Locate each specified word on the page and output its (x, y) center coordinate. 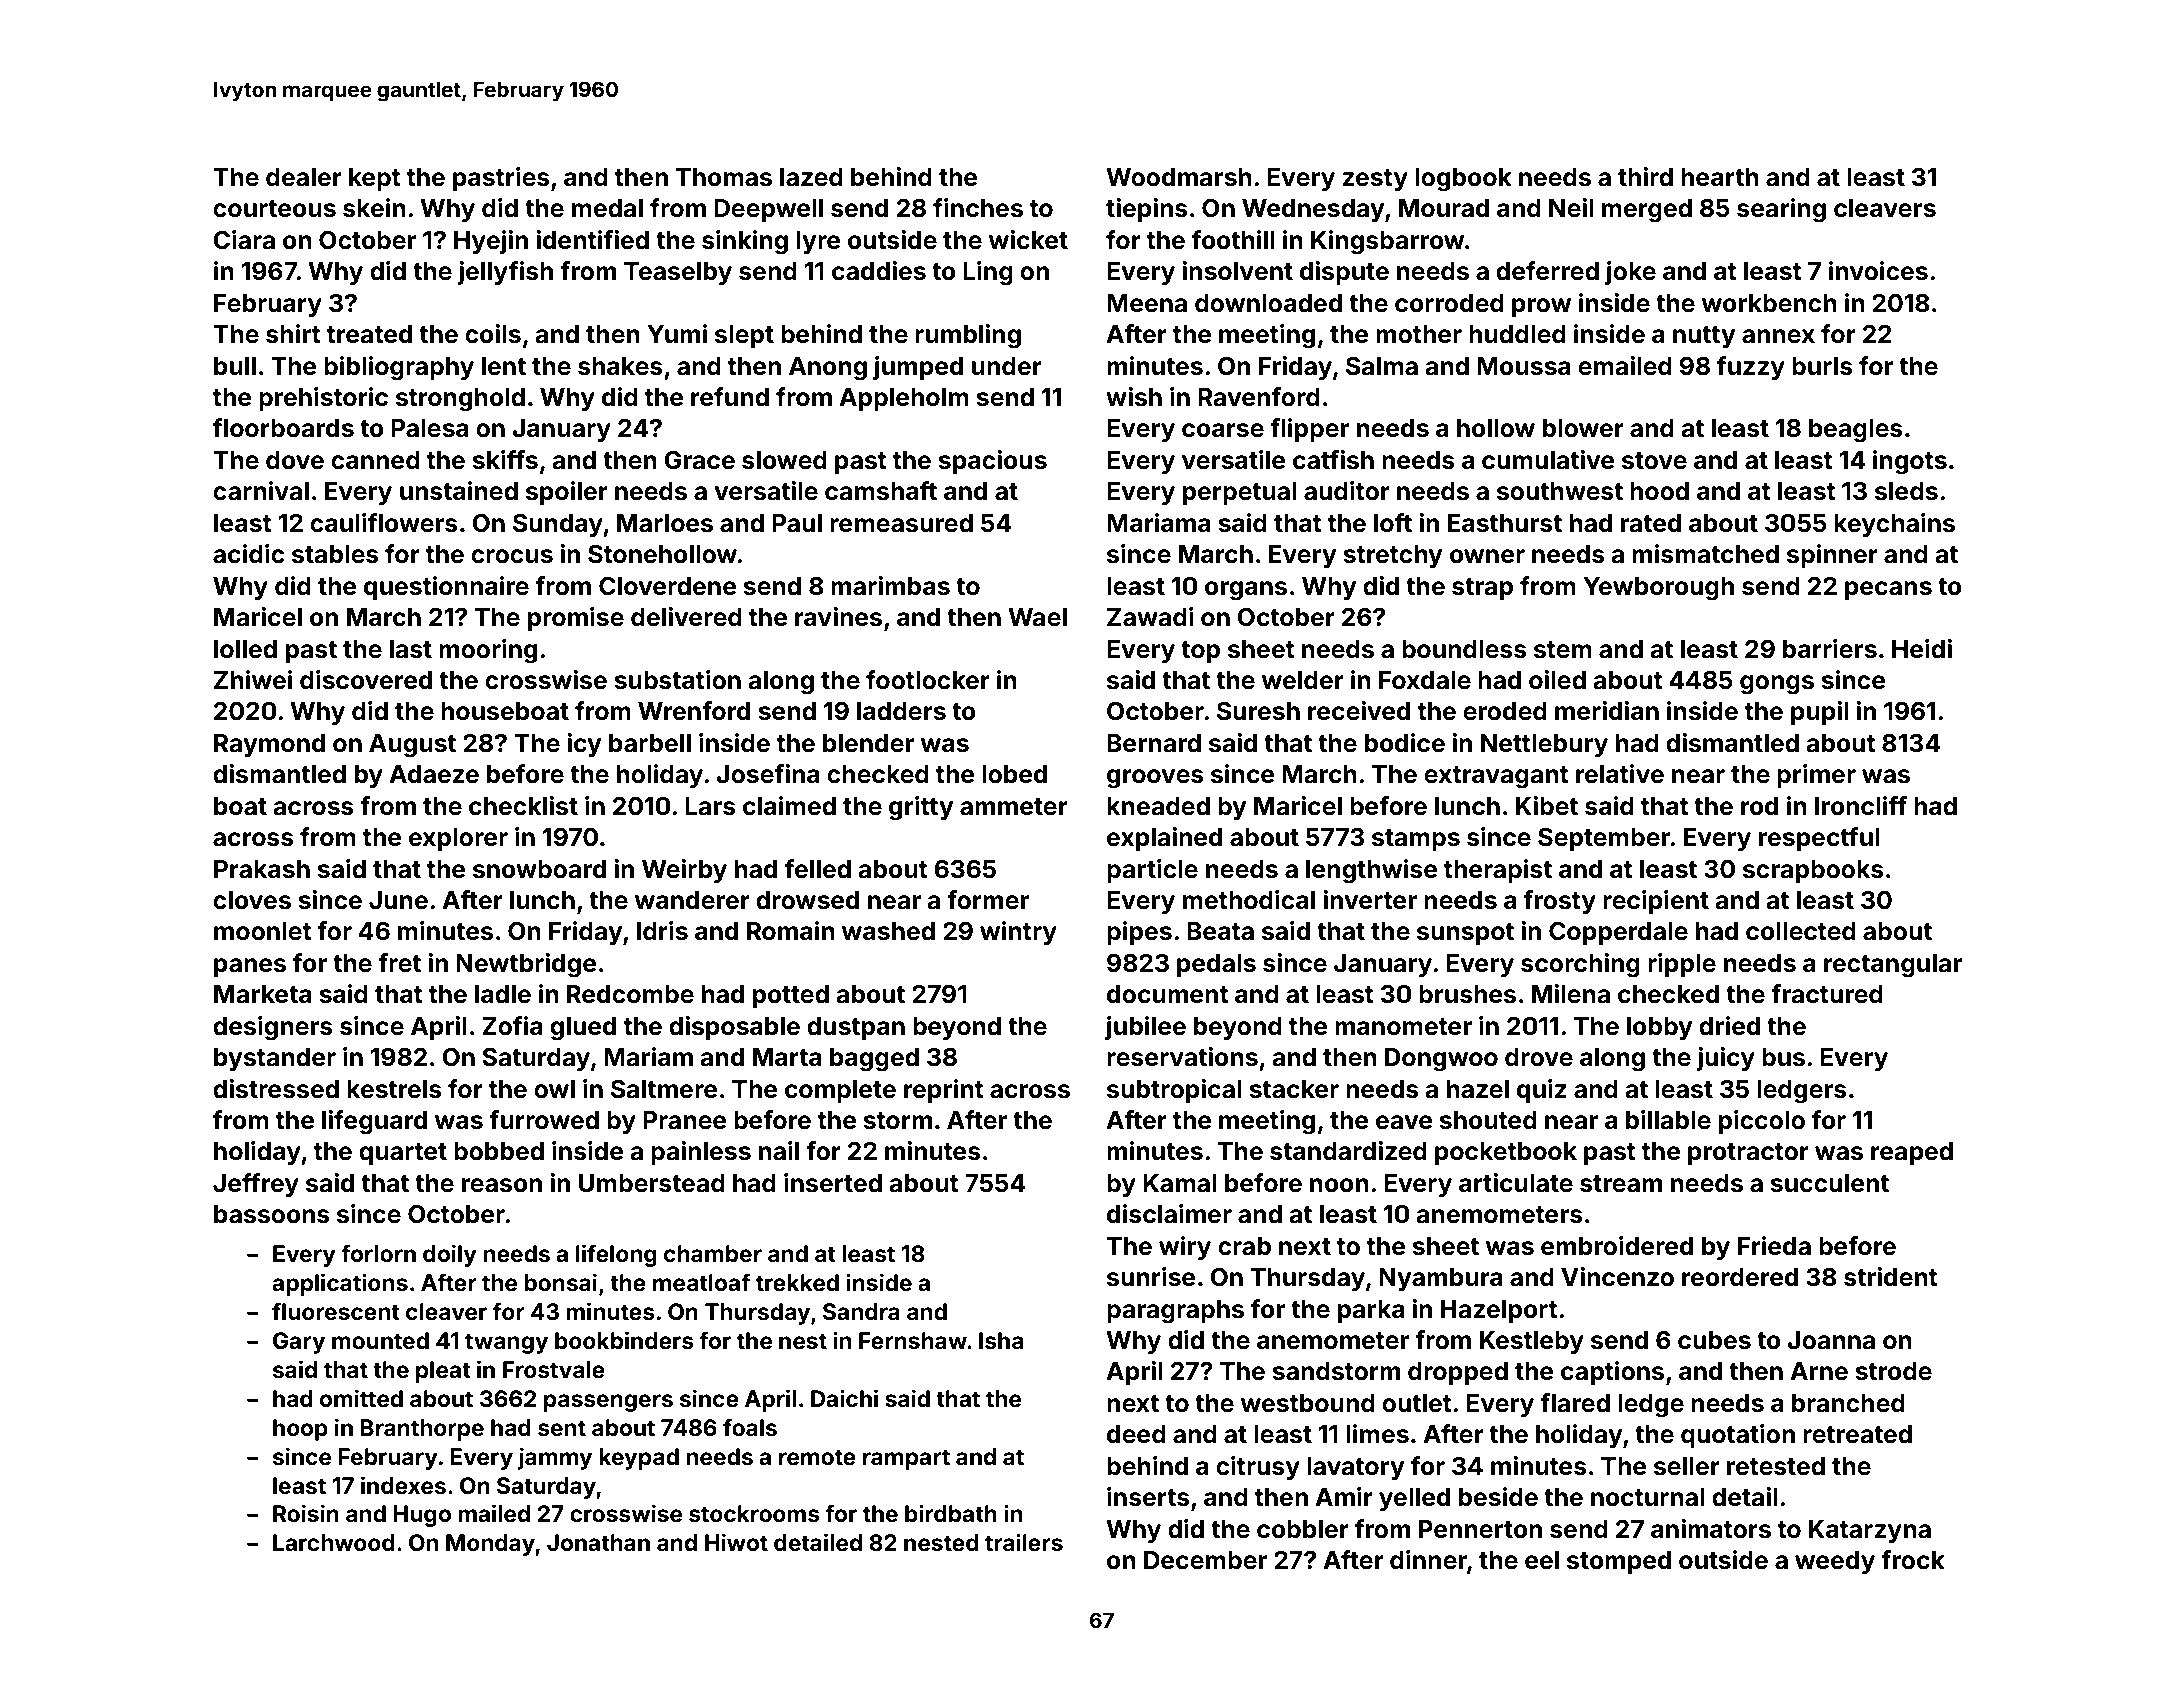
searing (1781, 210)
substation (677, 680)
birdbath (951, 1513)
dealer (304, 177)
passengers (608, 1403)
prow (1541, 307)
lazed (811, 177)
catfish (1333, 460)
